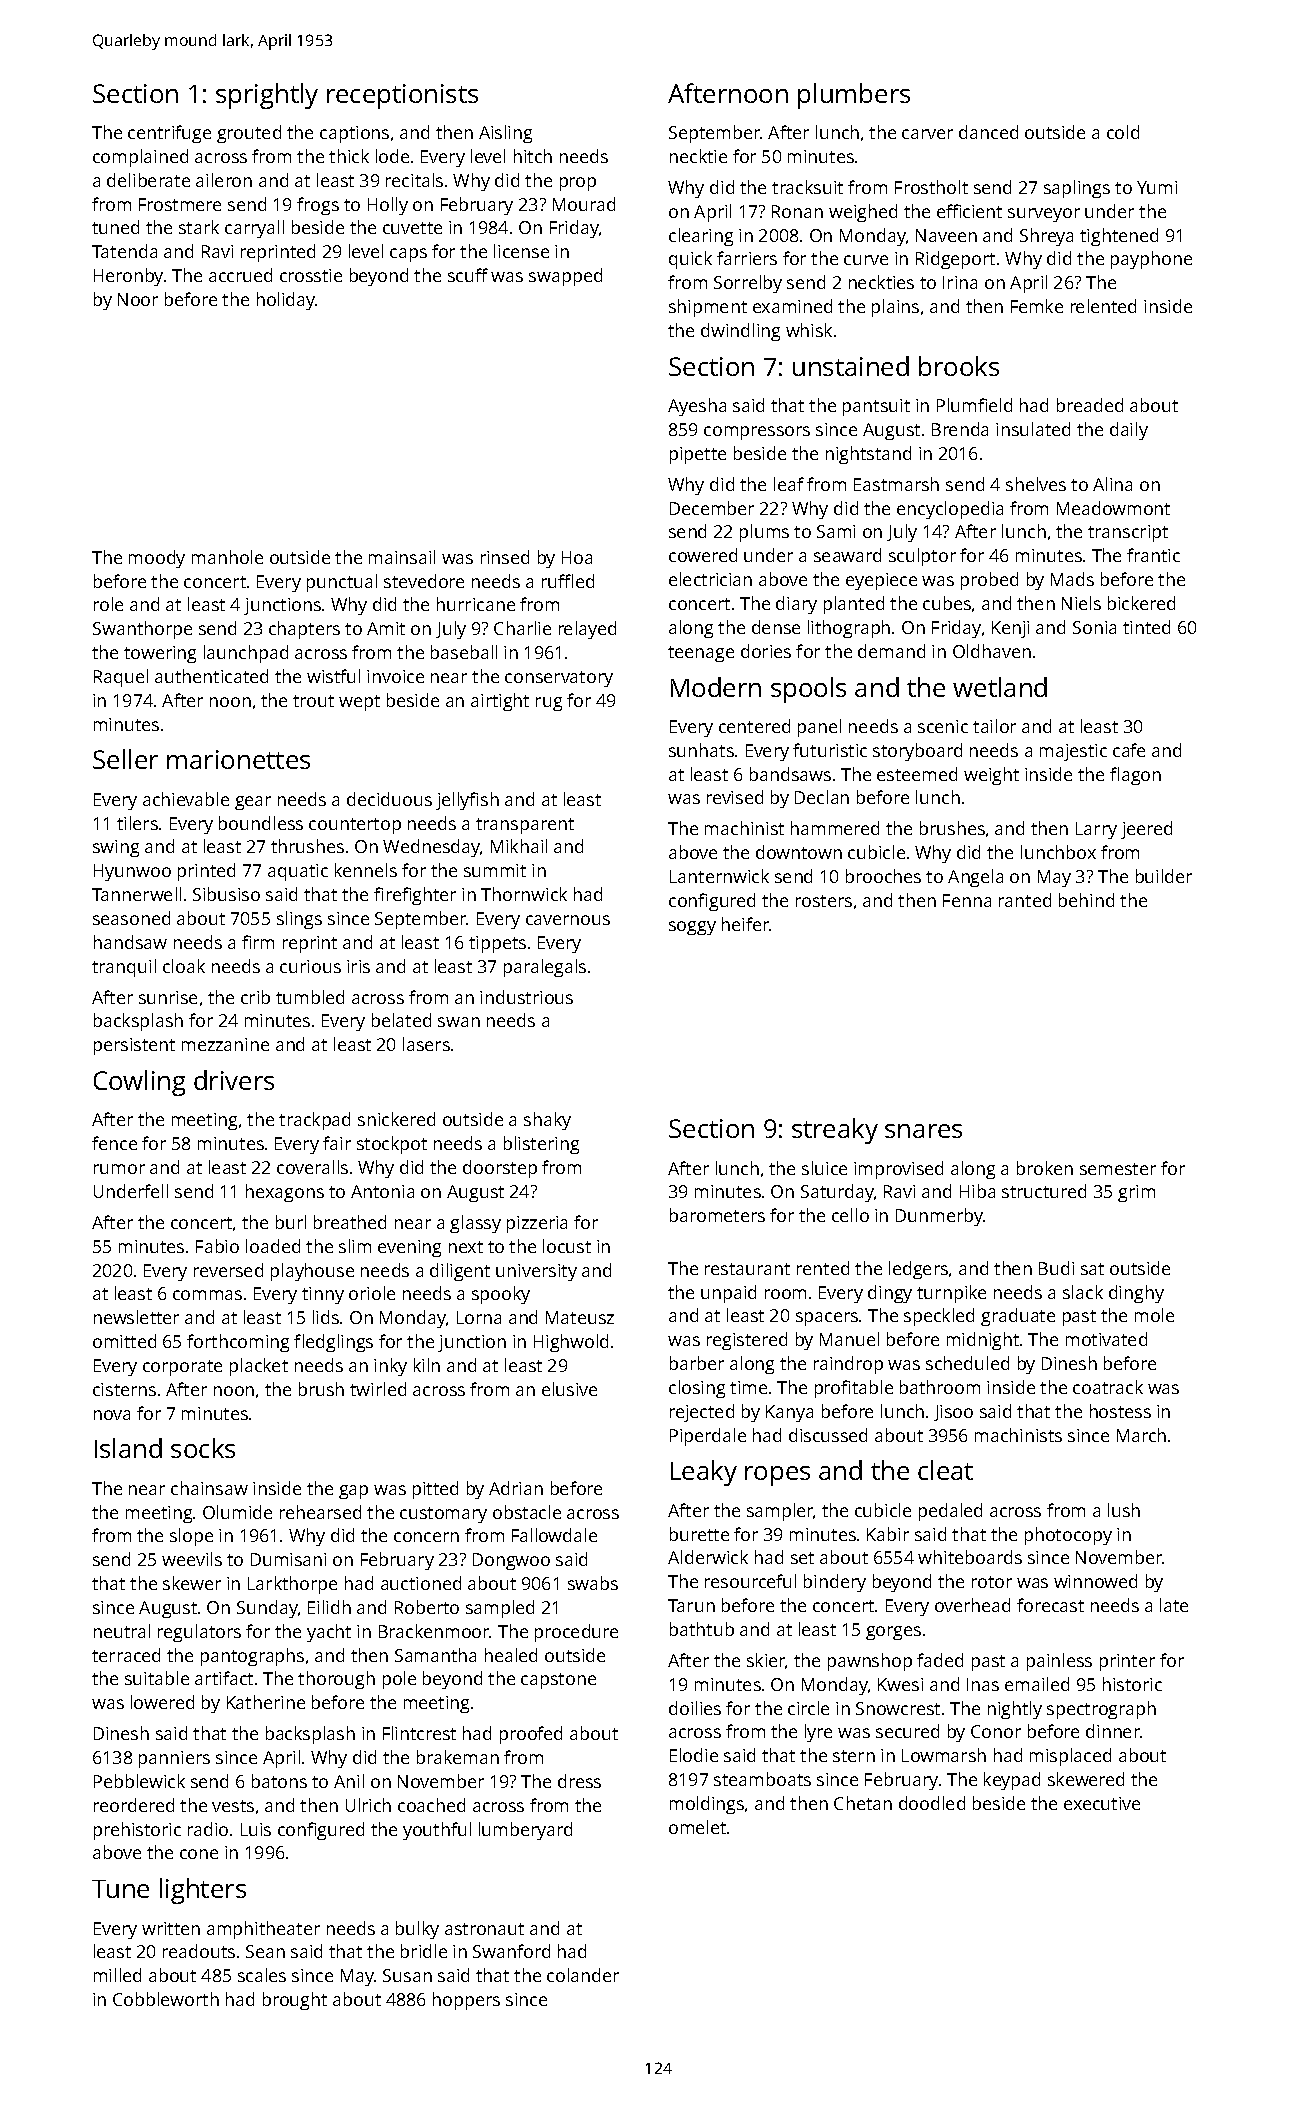  What do you see at coordinates (263, 1930) in the image?
I see `amphitheater` at bounding box center [263, 1930].
